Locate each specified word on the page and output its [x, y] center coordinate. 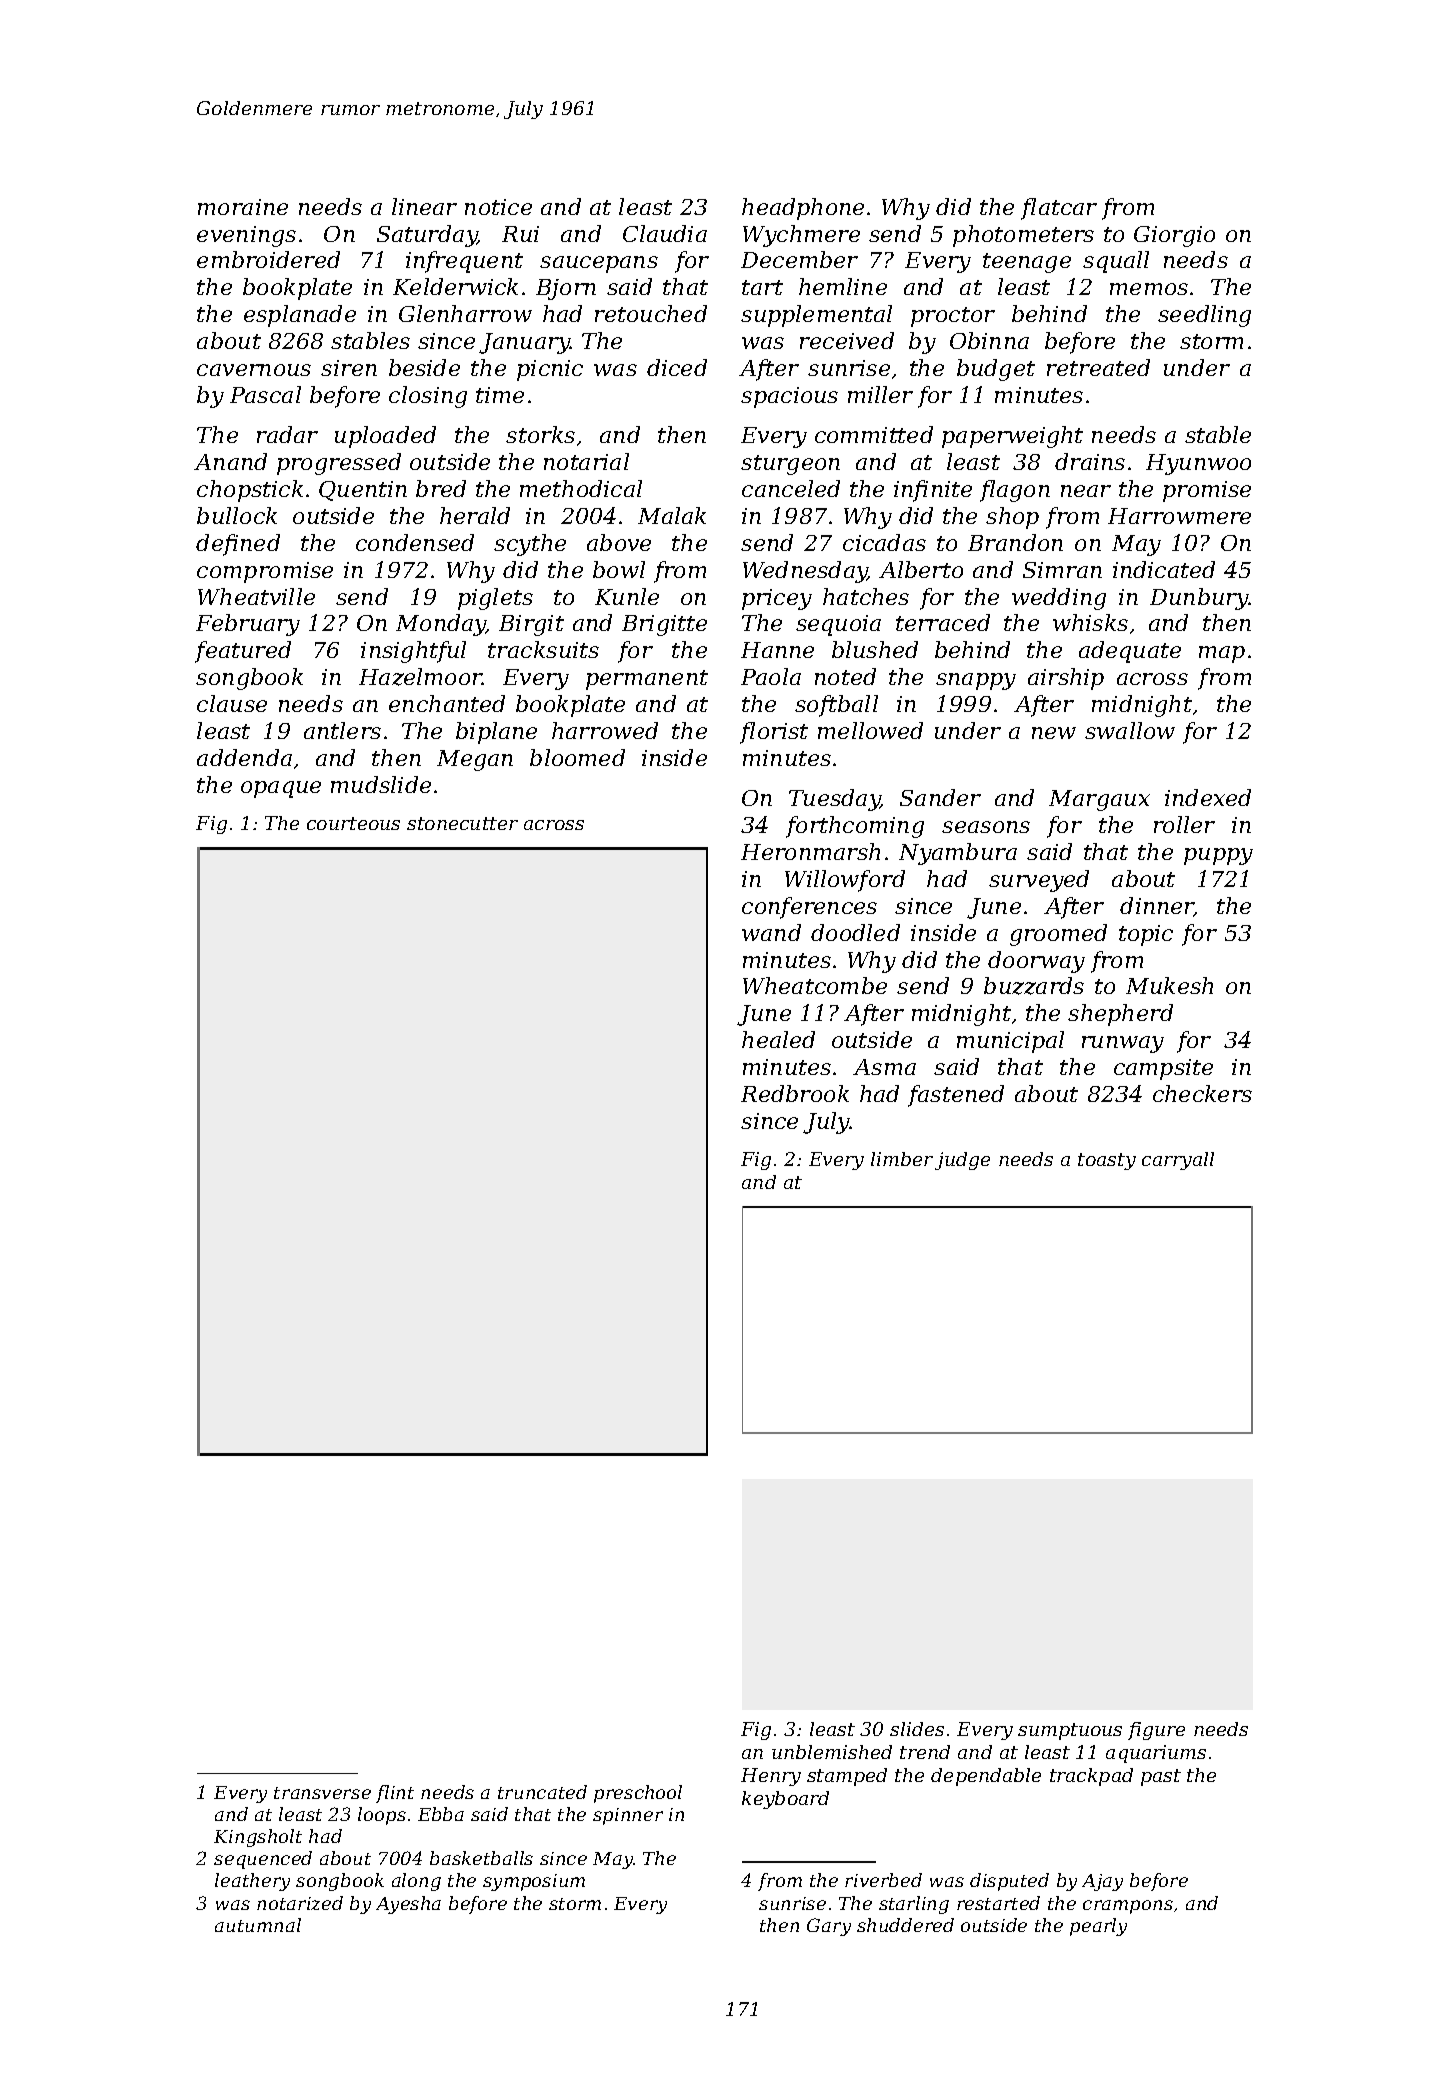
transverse [322, 1793]
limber [902, 1159]
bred [441, 488]
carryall [1178, 1161]
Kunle [627, 596]
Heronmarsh [810, 851]
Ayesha [408, 1905]
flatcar [1059, 209]
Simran [1062, 570]
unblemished [832, 1752]
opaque [281, 789]
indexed [1208, 797]
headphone [803, 209]
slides [917, 1729]
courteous [353, 823]
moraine [243, 207]
